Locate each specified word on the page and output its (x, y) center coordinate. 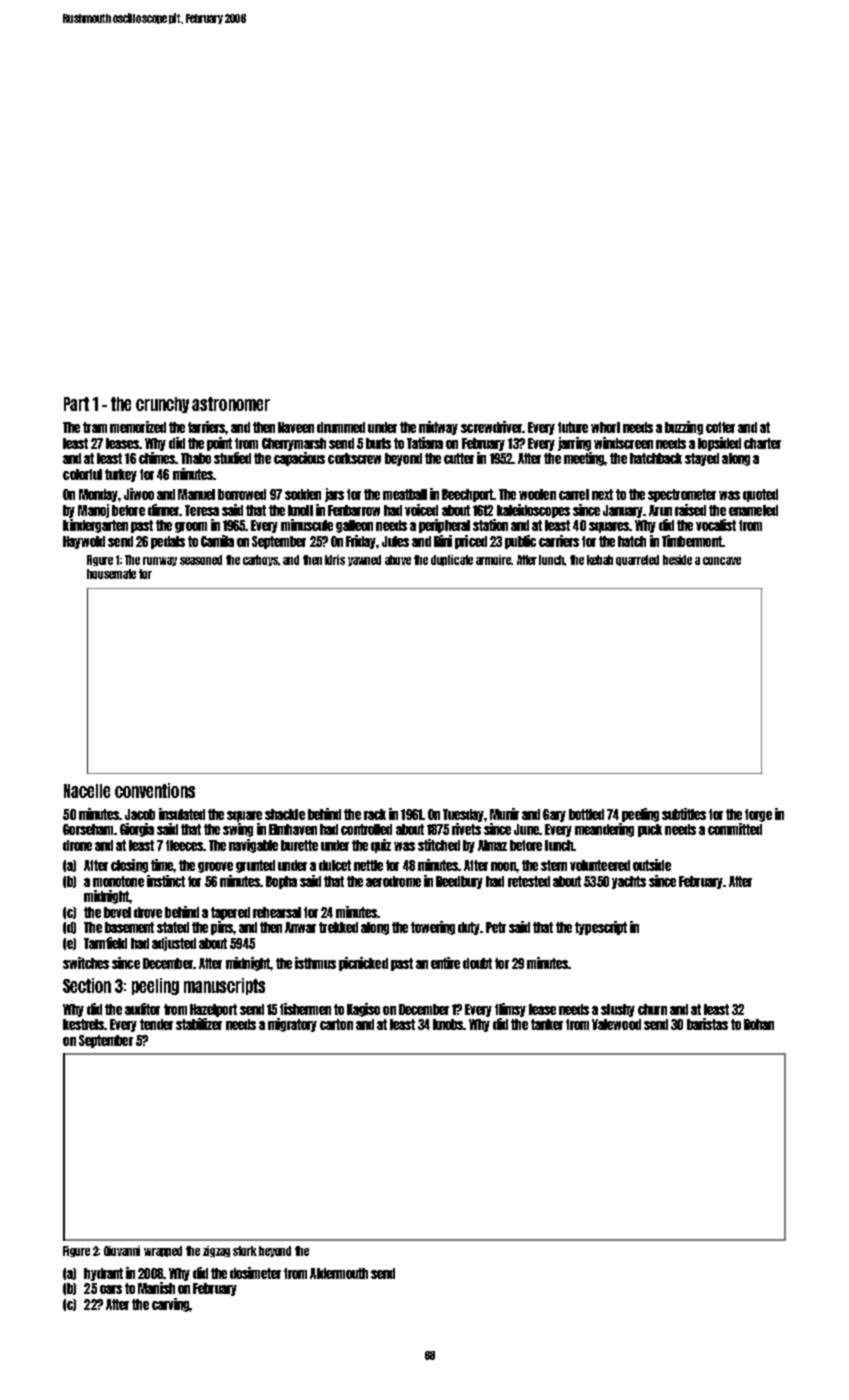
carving (170, 1305)
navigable (253, 846)
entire (445, 963)
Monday (98, 495)
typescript (601, 928)
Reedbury (459, 882)
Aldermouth (339, 1273)
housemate (111, 574)
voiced (421, 510)
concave (722, 561)
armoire (493, 560)
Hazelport (213, 1010)
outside (652, 865)
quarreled (637, 560)
